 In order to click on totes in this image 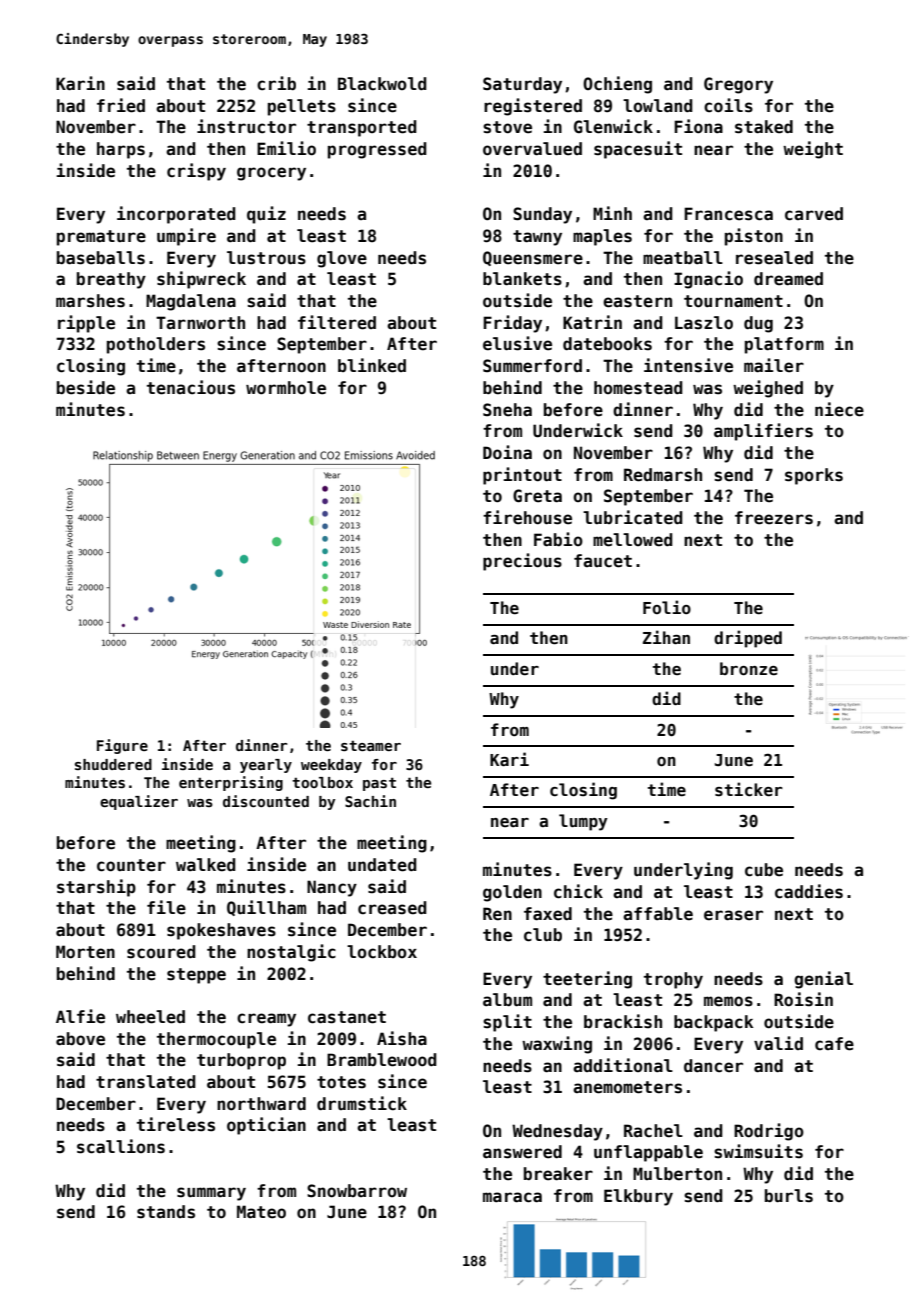, I will do `click(341, 1082)`.
